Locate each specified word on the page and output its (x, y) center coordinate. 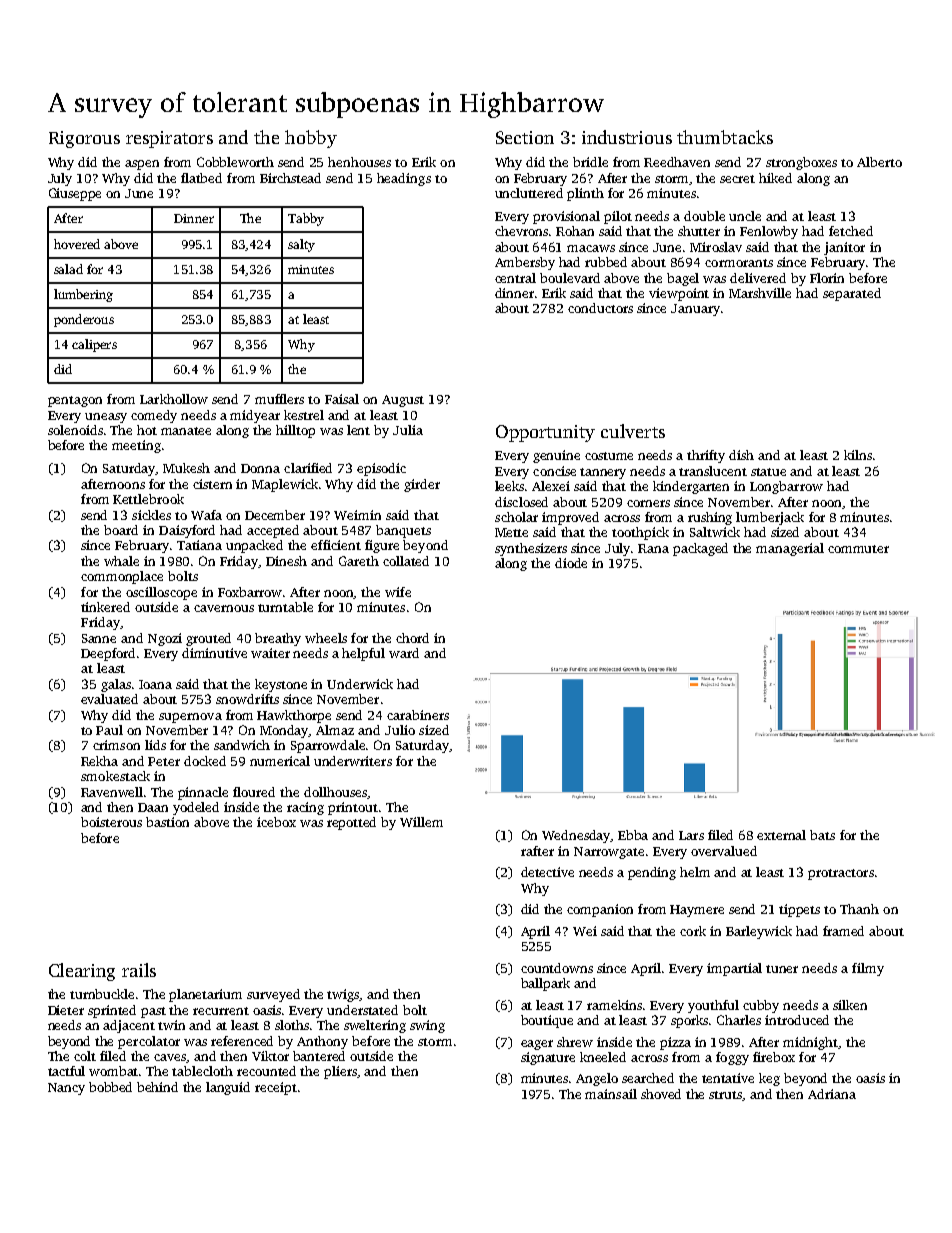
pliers (341, 1072)
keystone (281, 685)
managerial (790, 549)
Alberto (879, 162)
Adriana (832, 1094)
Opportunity (545, 433)
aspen (142, 165)
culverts (633, 431)
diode (571, 563)
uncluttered (529, 193)
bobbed (110, 1087)
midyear (255, 416)
